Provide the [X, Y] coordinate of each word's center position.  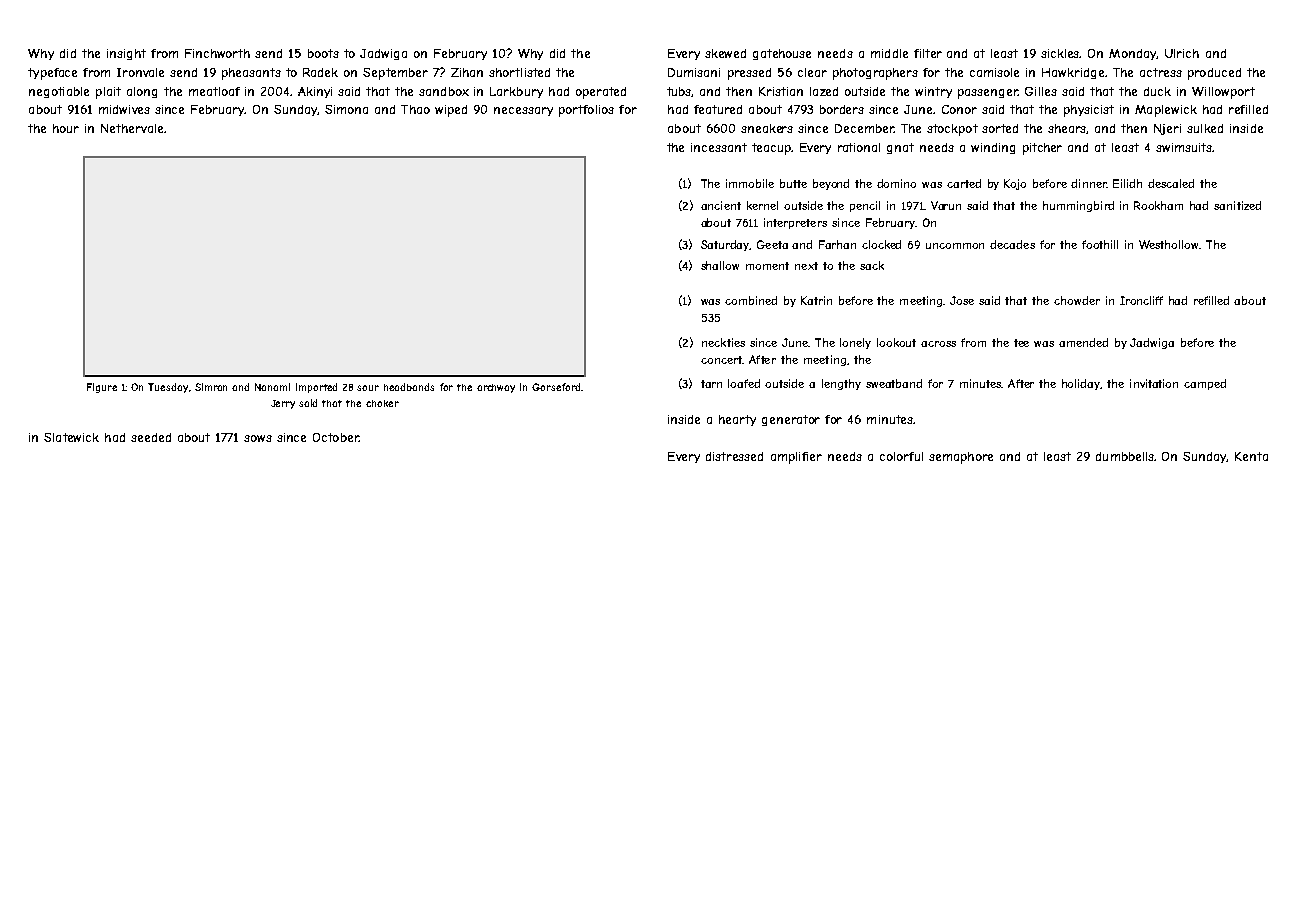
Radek [320, 72]
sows [258, 438]
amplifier [796, 458]
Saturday [725, 245]
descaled [1171, 183]
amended [1083, 342]
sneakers [767, 128]
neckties [723, 342]
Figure [102, 388]
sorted [1000, 128]
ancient [721, 205]
